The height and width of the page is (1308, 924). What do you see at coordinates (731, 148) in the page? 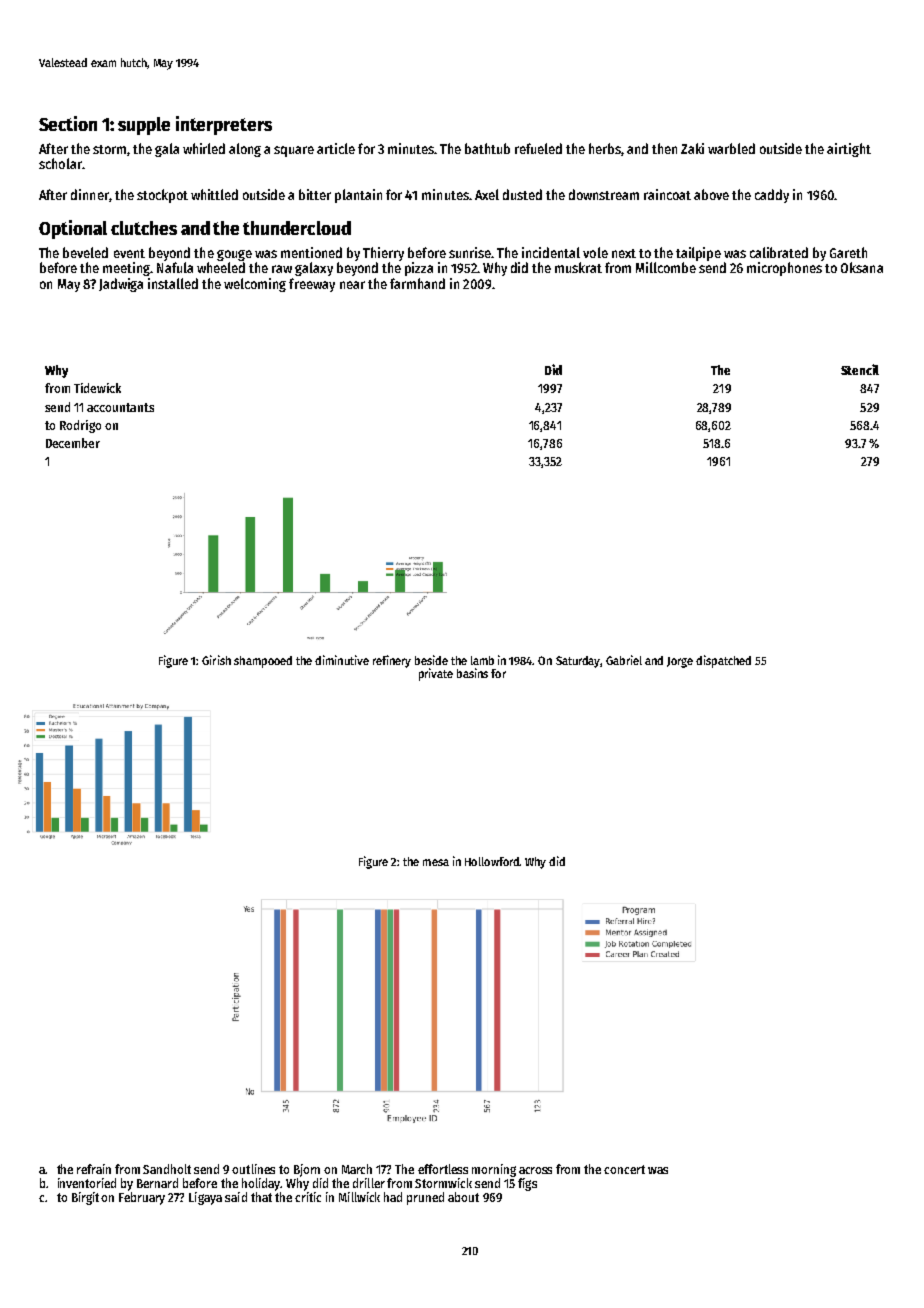
I see `warbled` at bounding box center [731, 148].
